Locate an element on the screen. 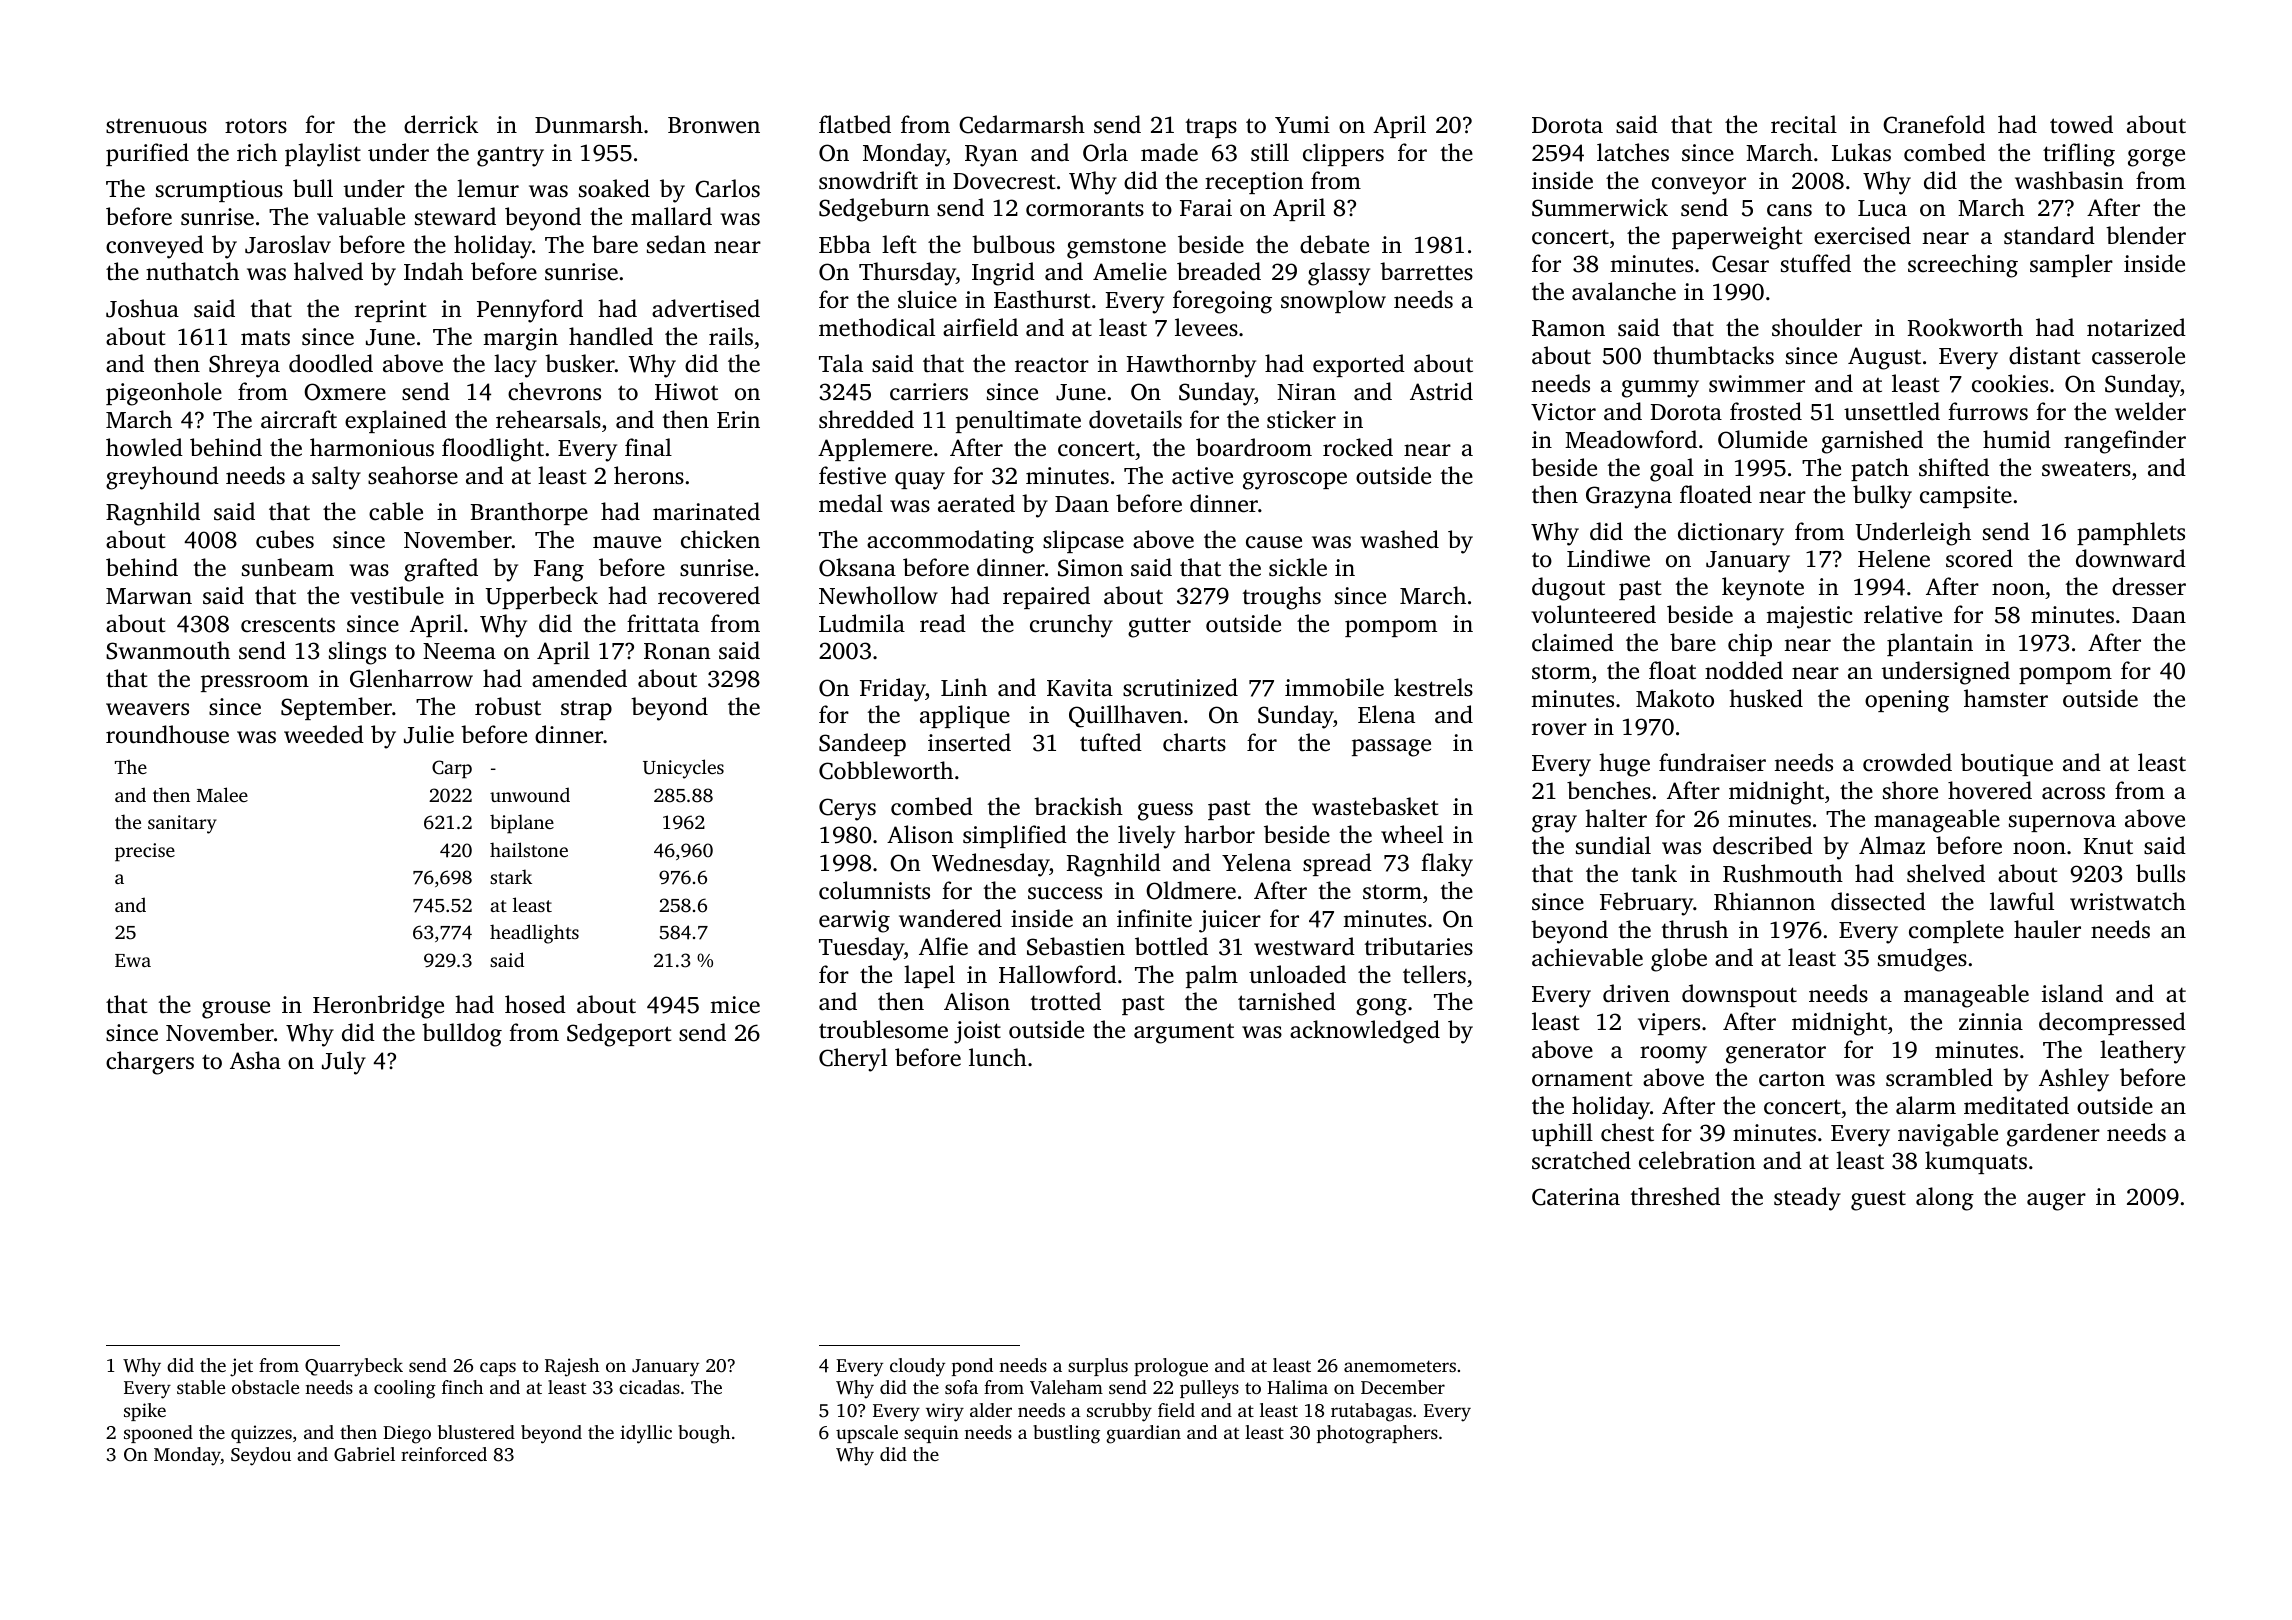  columnists is located at coordinates (874, 890).
